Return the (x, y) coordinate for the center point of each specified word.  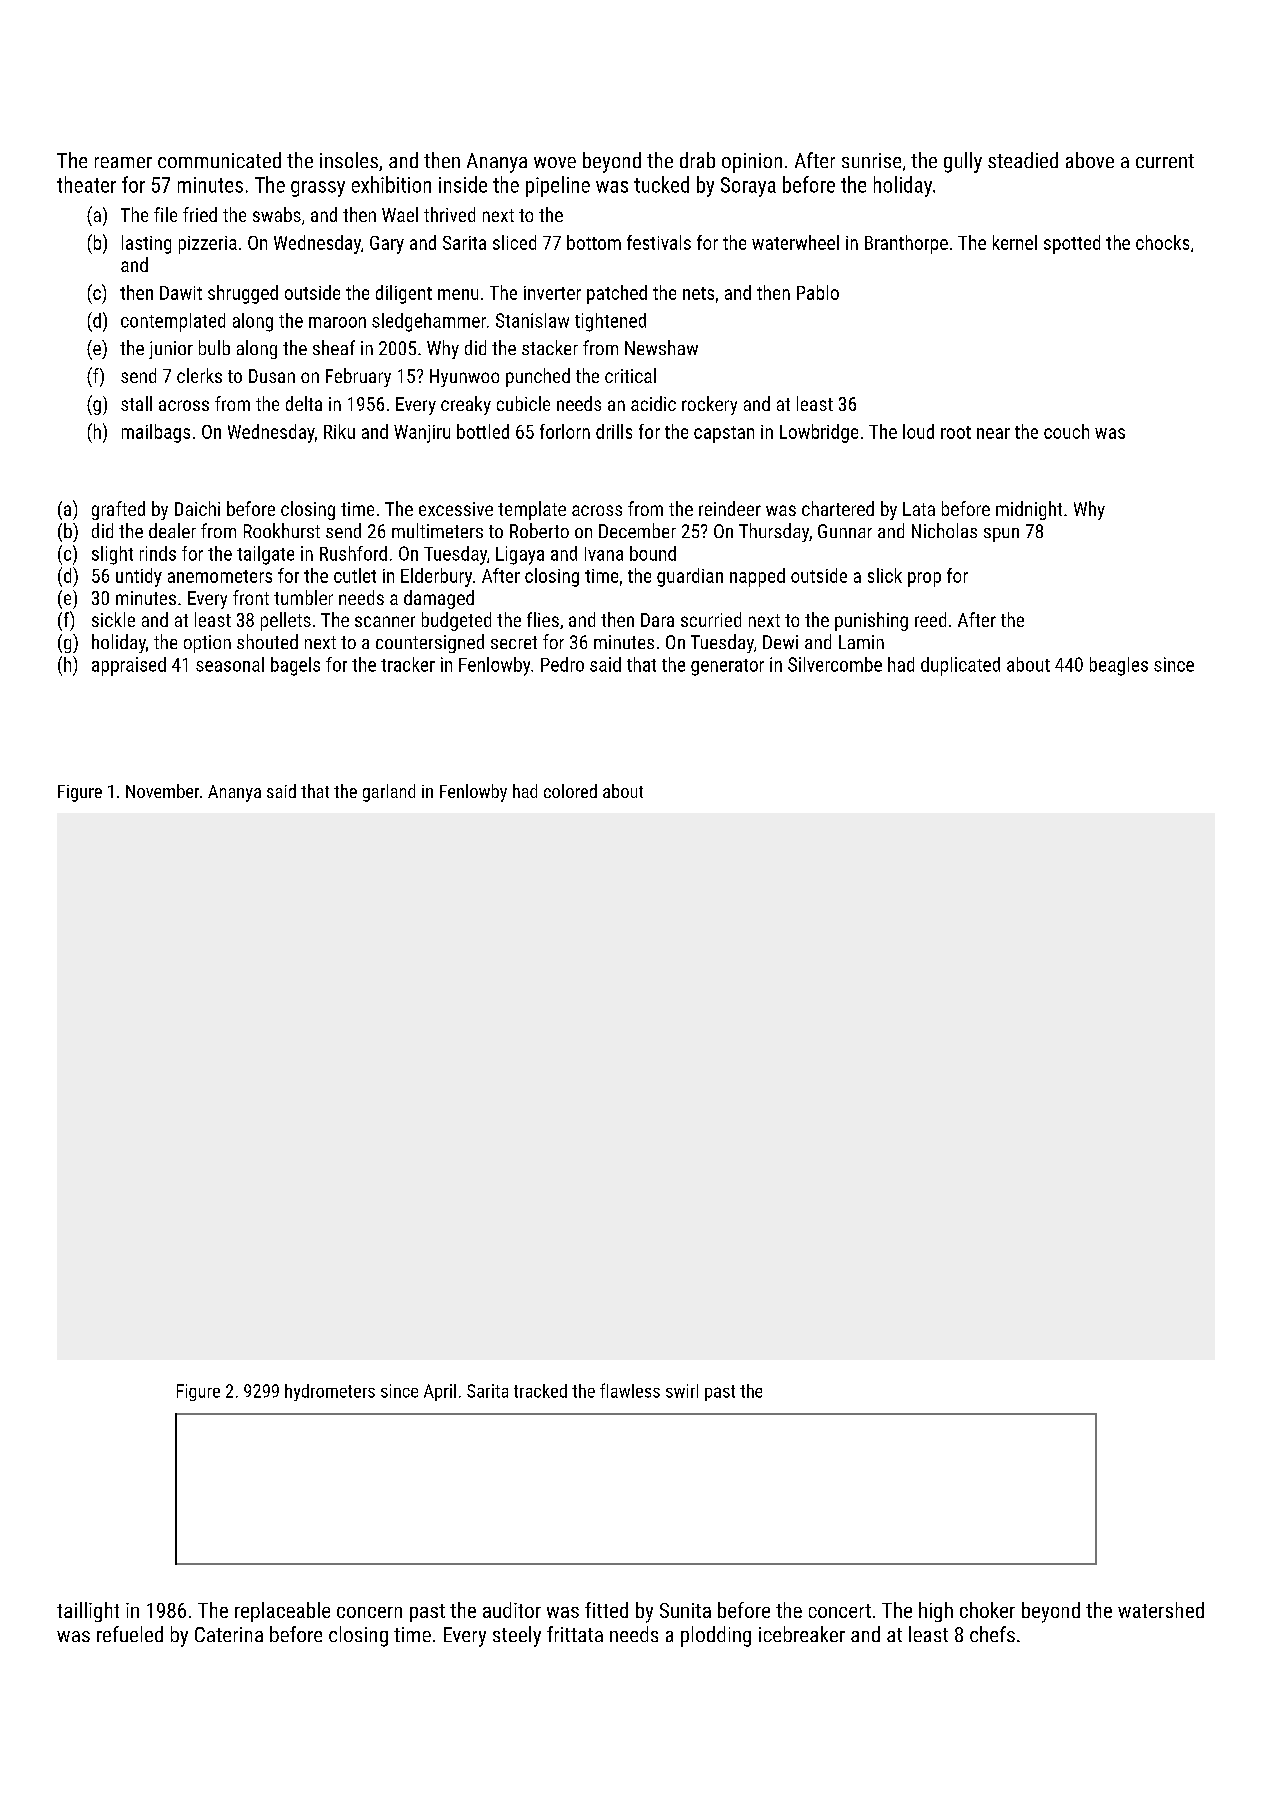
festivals (659, 242)
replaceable (282, 1612)
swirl (682, 1391)
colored (570, 791)
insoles (349, 160)
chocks (1162, 242)
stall (136, 403)
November (162, 791)
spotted (1072, 244)
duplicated (960, 666)
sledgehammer (429, 322)
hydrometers (330, 1392)
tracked (540, 1391)
